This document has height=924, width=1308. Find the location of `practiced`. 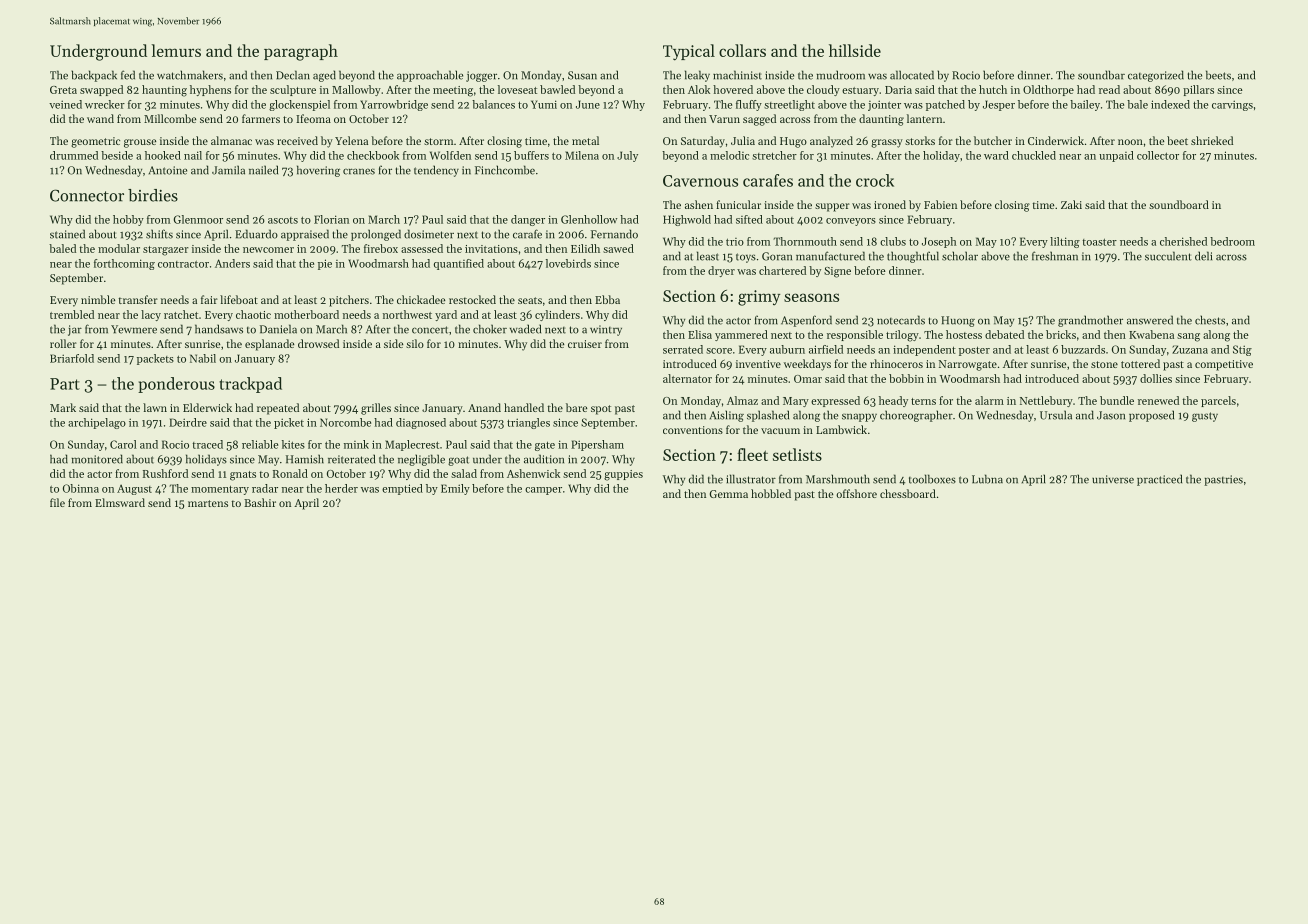

practiced is located at coordinates (1159, 480).
